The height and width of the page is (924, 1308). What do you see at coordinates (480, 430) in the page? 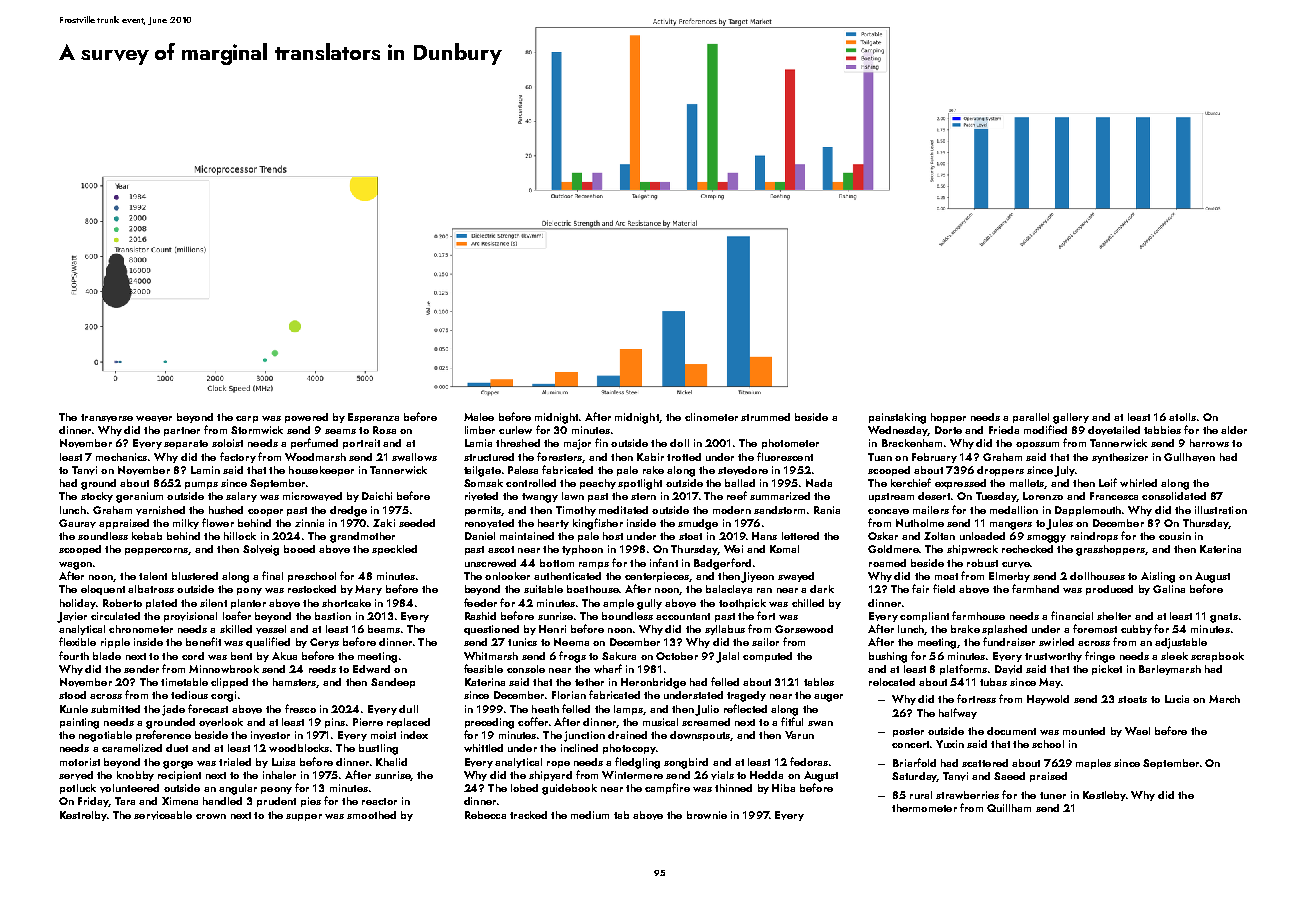
I see `limber` at bounding box center [480, 430].
